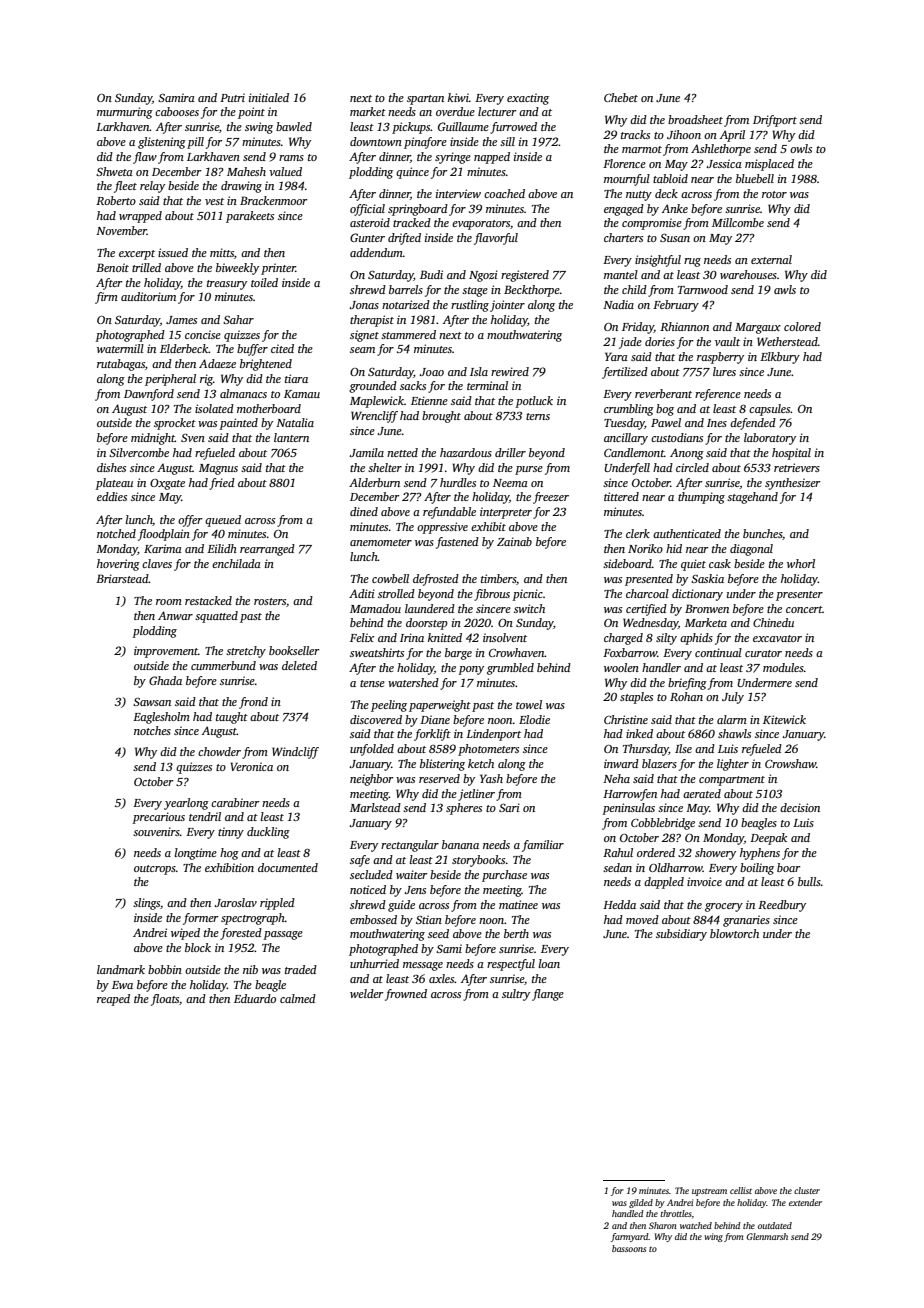  I want to click on retrievers, so click(797, 467).
